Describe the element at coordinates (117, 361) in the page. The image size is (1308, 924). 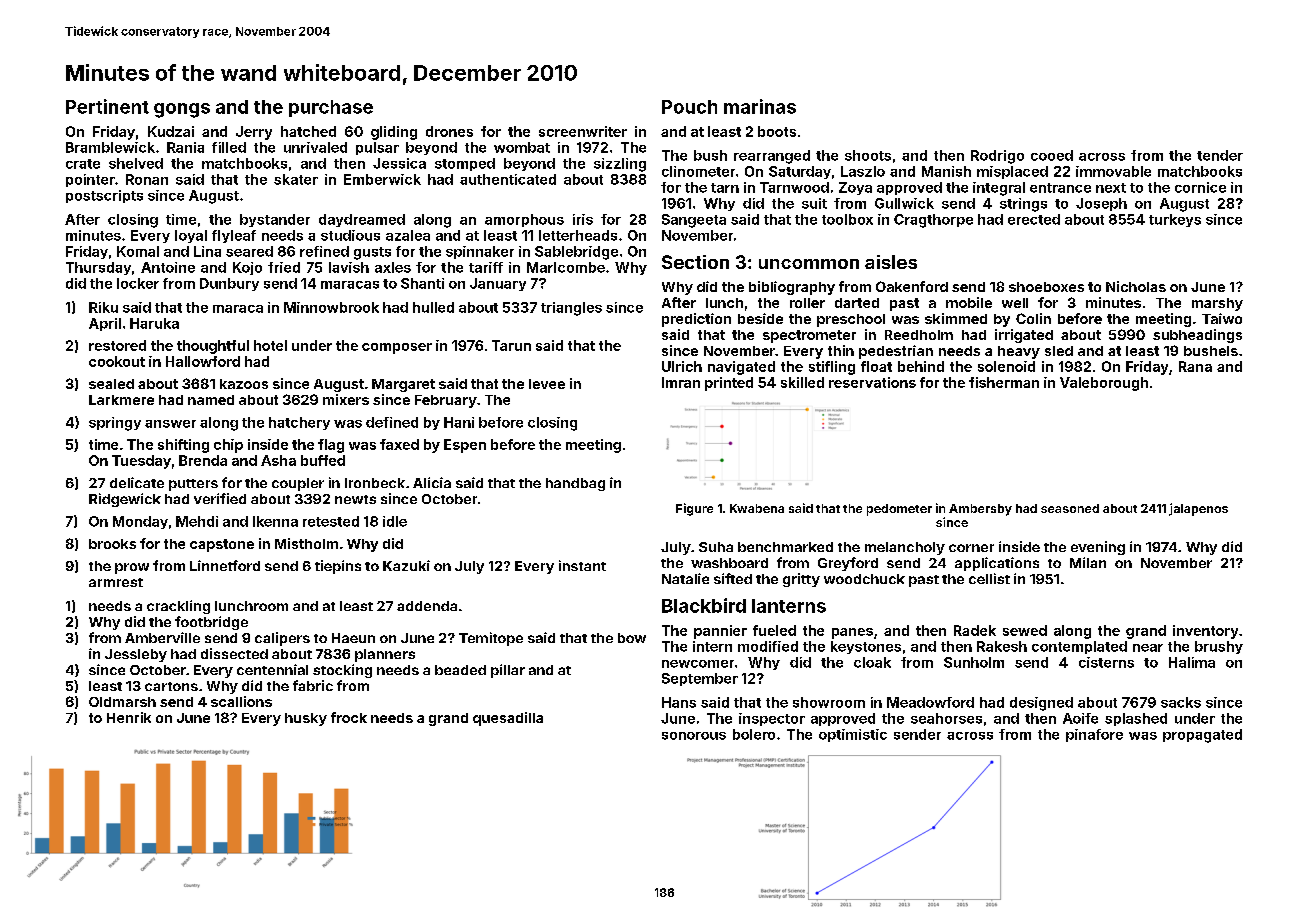
I see `cookout` at that location.
